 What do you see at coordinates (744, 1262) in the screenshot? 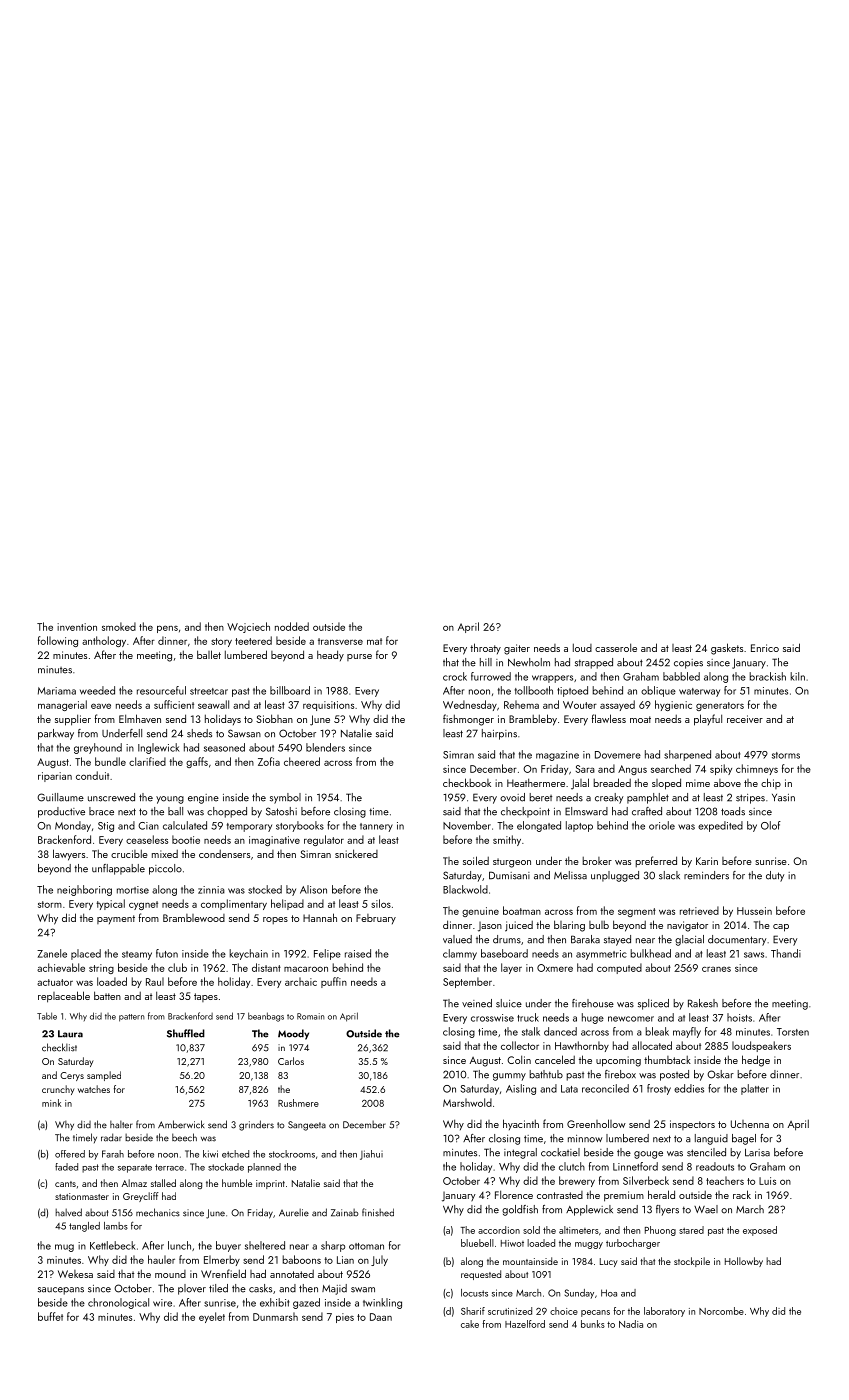
I see `Hollowby` at bounding box center [744, 1262].
